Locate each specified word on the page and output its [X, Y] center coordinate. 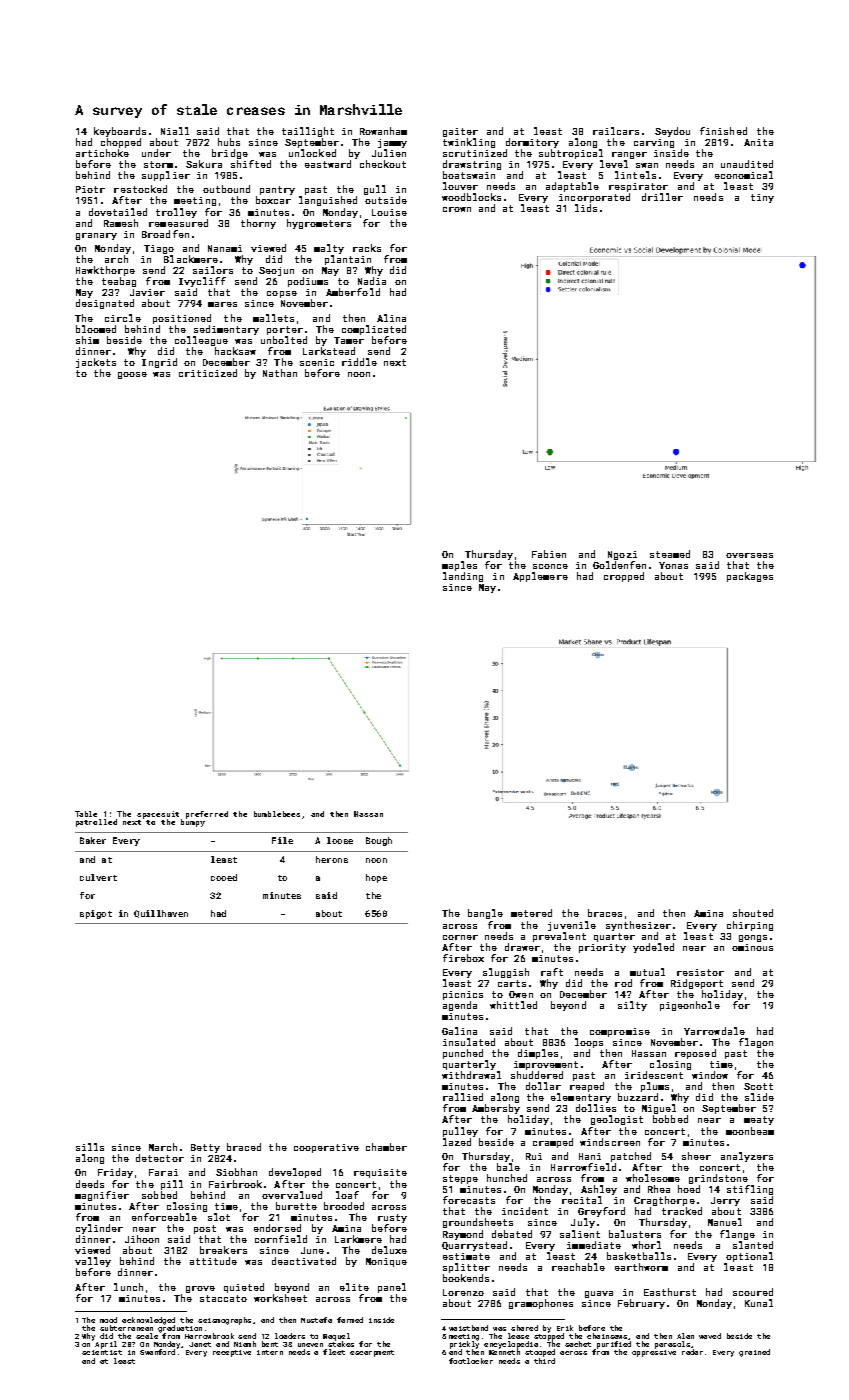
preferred [207, 815]
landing [463, 577]
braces [605, 913]
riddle [359, 362]
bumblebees [277, 814]
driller [662, 197]
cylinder [99, 1229]
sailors [213, 270]
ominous [752, 947]
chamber [386, 1147]
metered [531, 913]
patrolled [96, 823]
